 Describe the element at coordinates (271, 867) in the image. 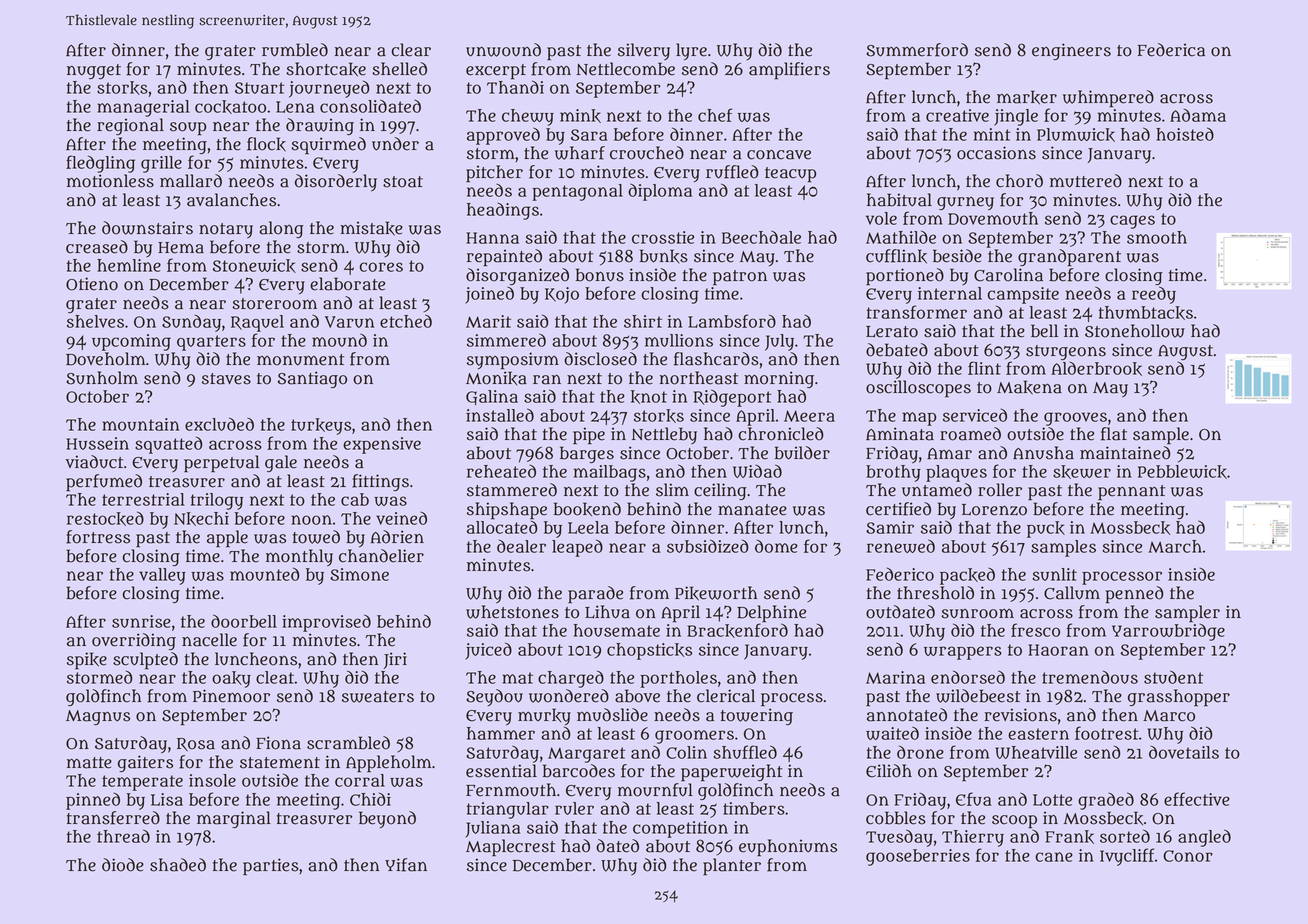

I see `parties` at that location.
